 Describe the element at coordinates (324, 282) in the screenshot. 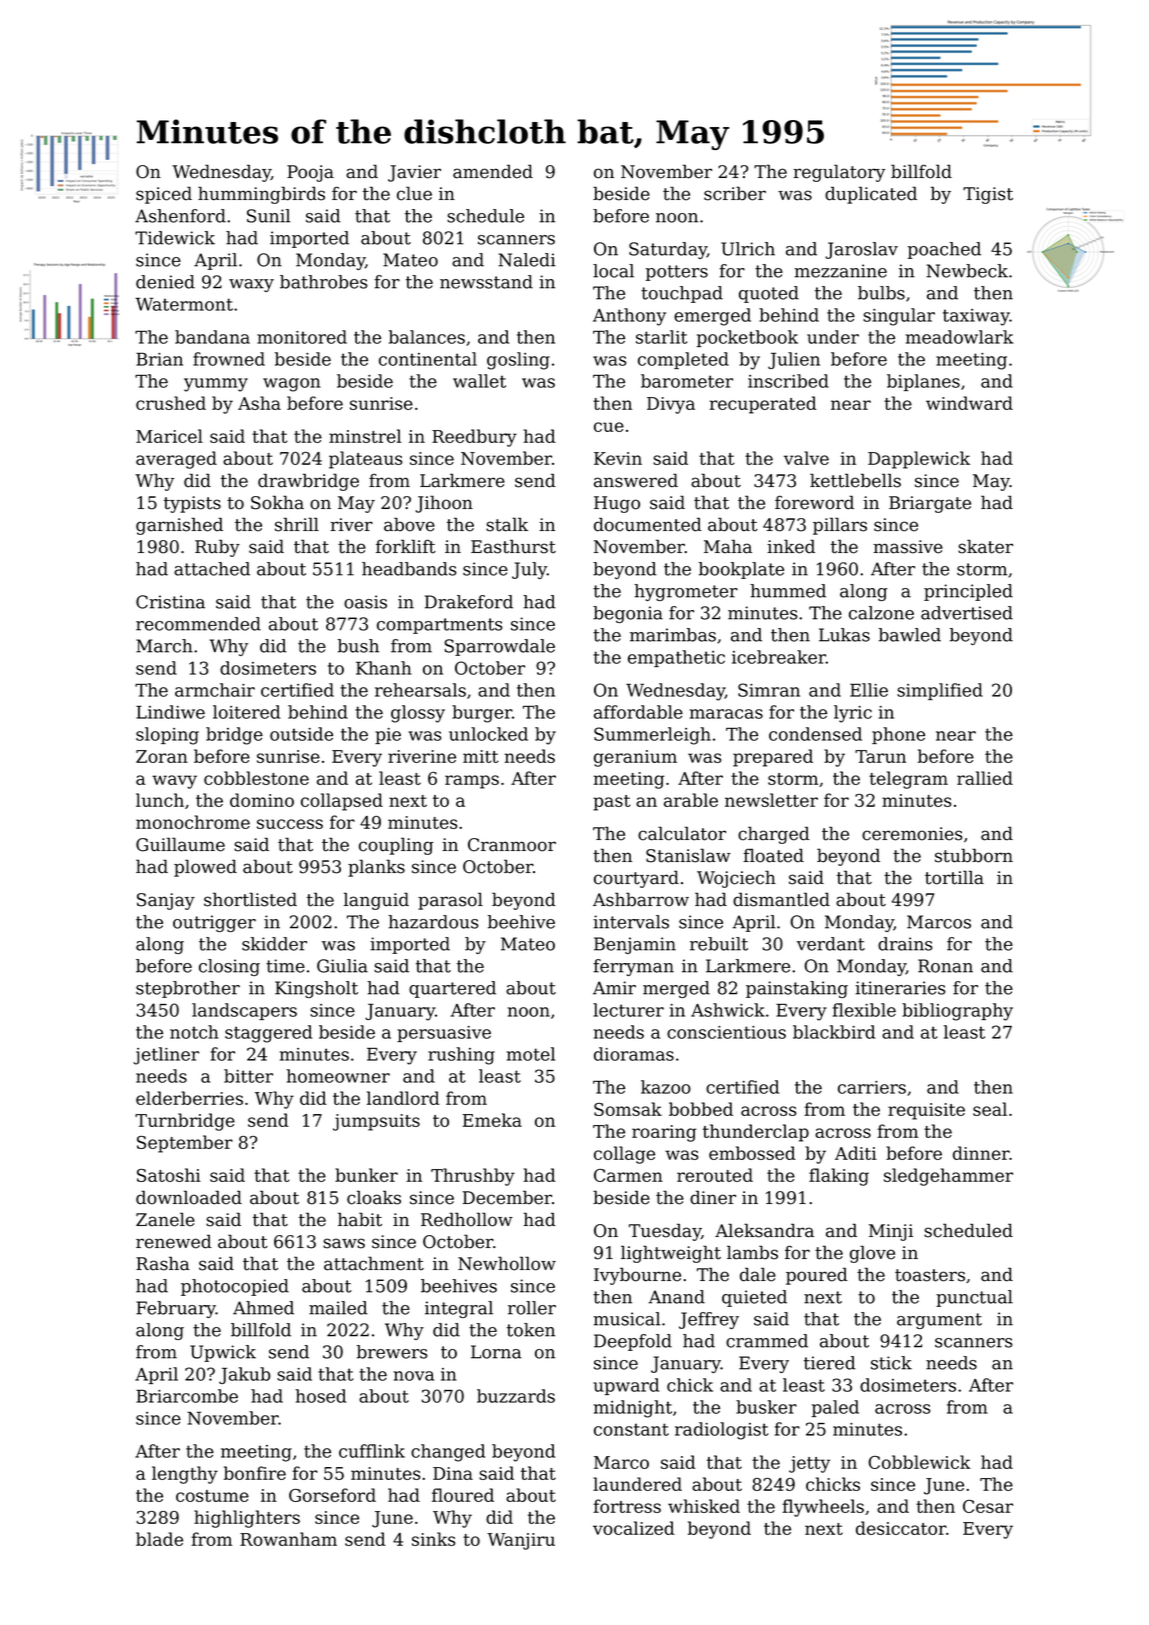

I see `bathrobes` at that location.
